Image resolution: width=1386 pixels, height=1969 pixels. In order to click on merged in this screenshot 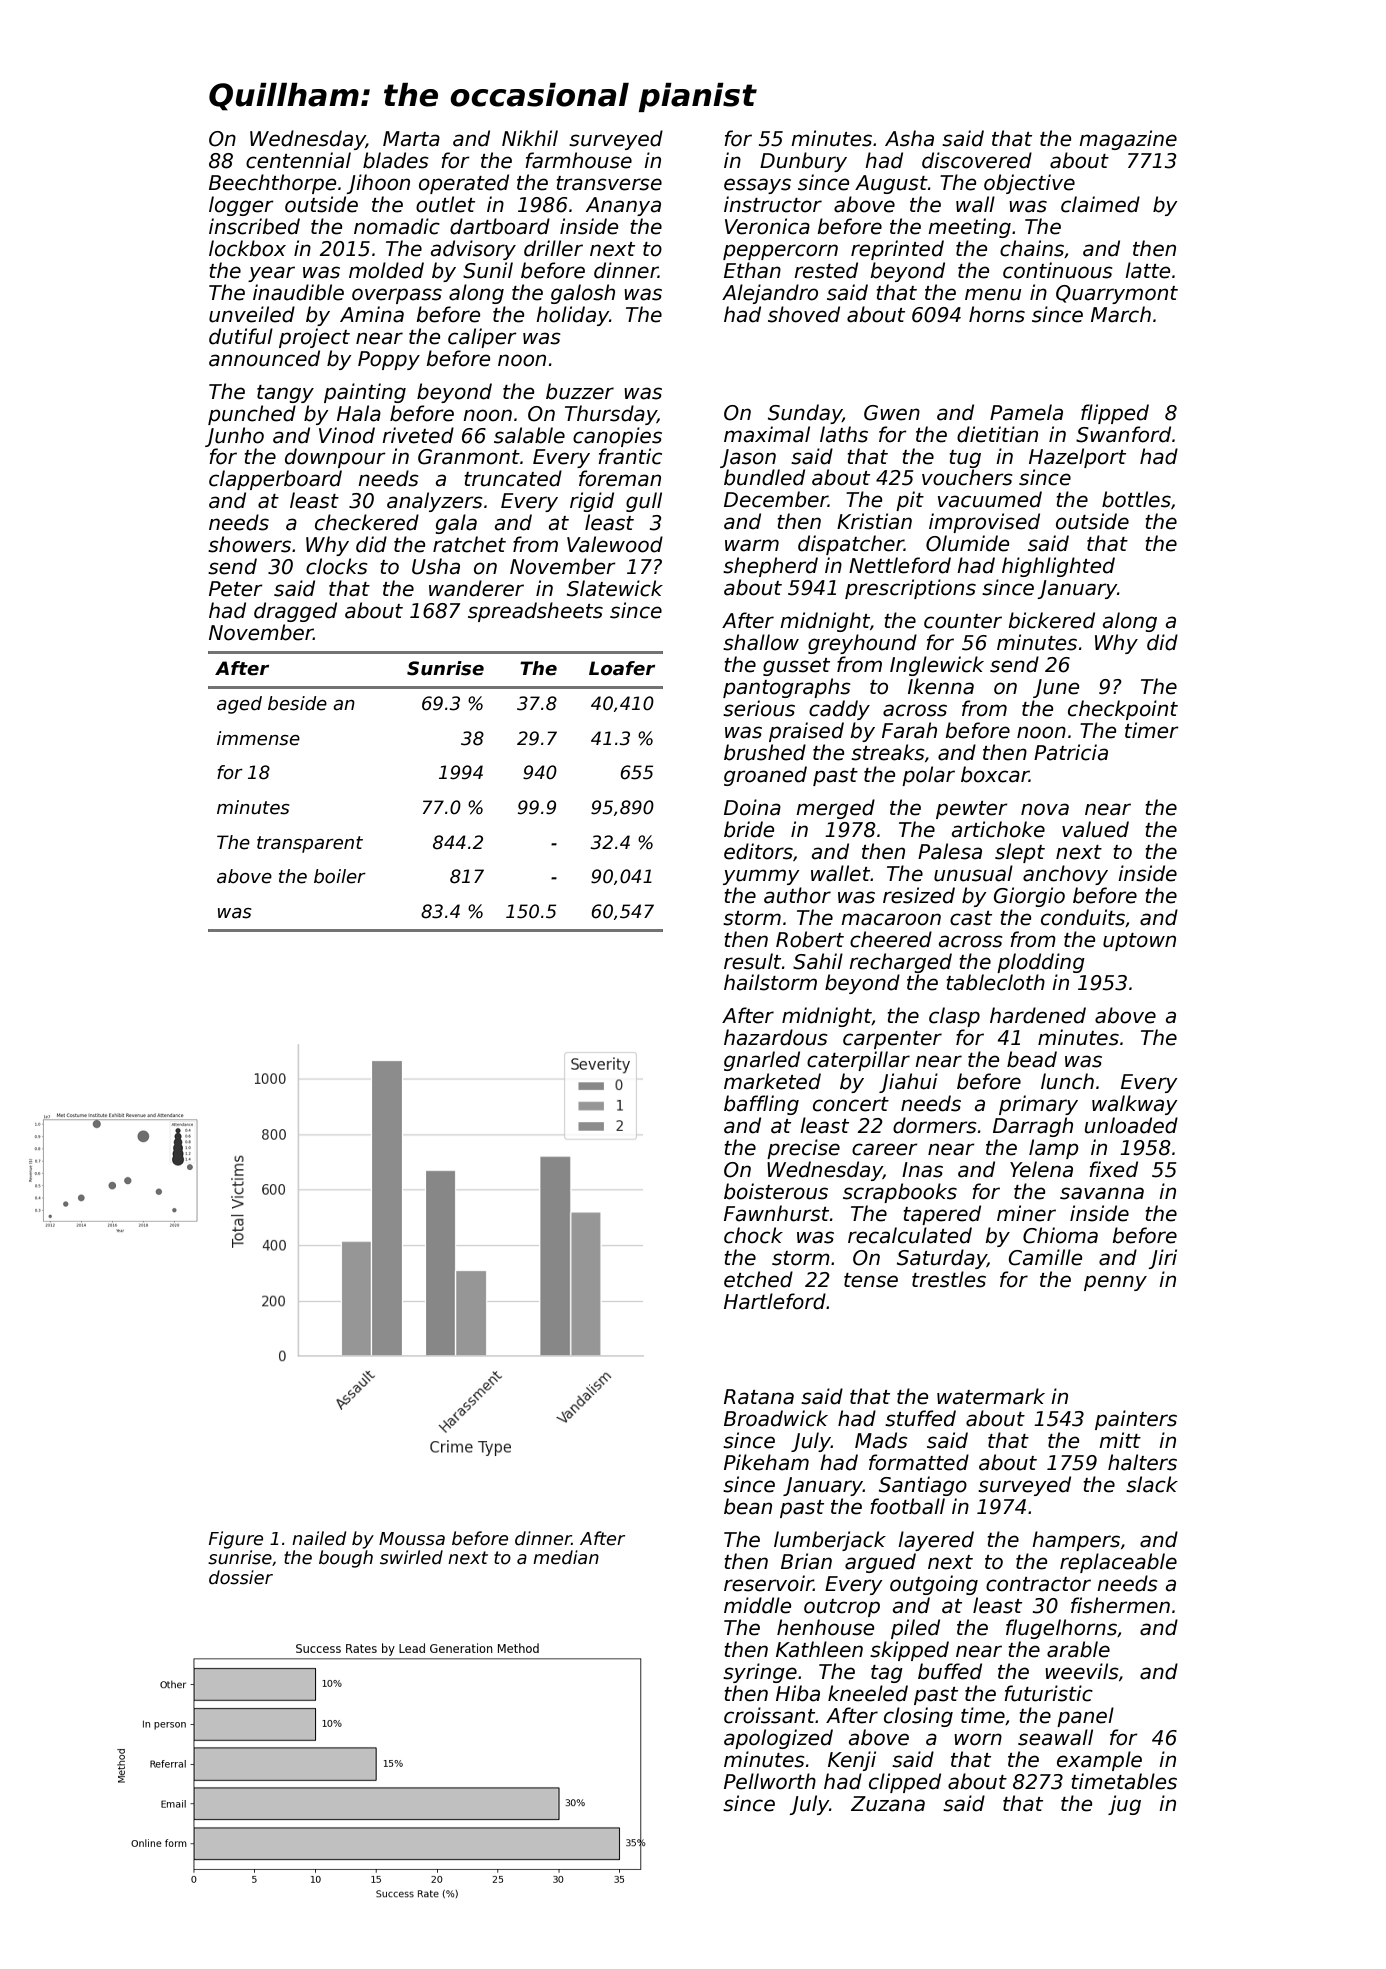, I will do `click(835, 809)`.
